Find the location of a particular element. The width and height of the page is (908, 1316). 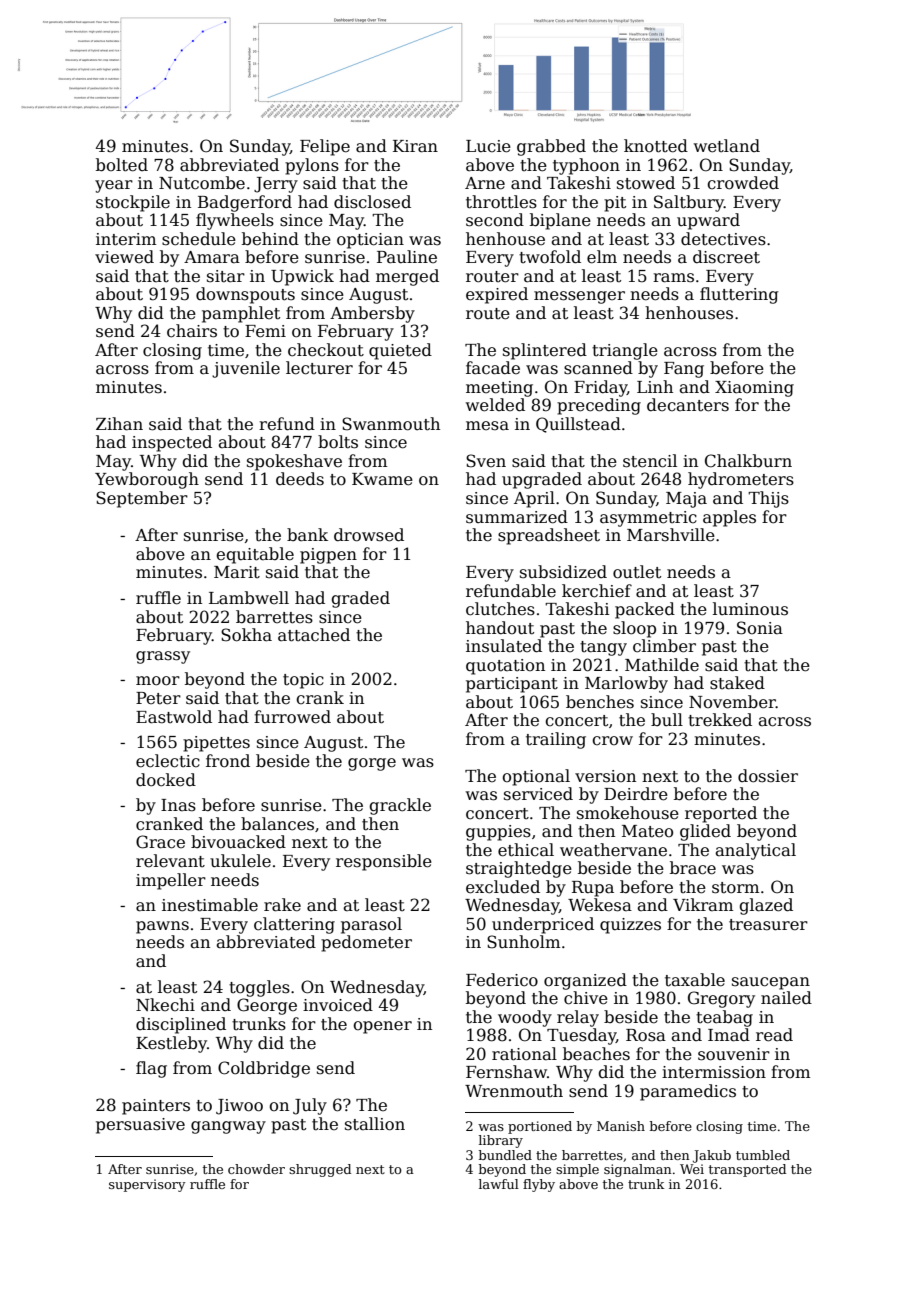

second is located at coordinates (495, 220).
